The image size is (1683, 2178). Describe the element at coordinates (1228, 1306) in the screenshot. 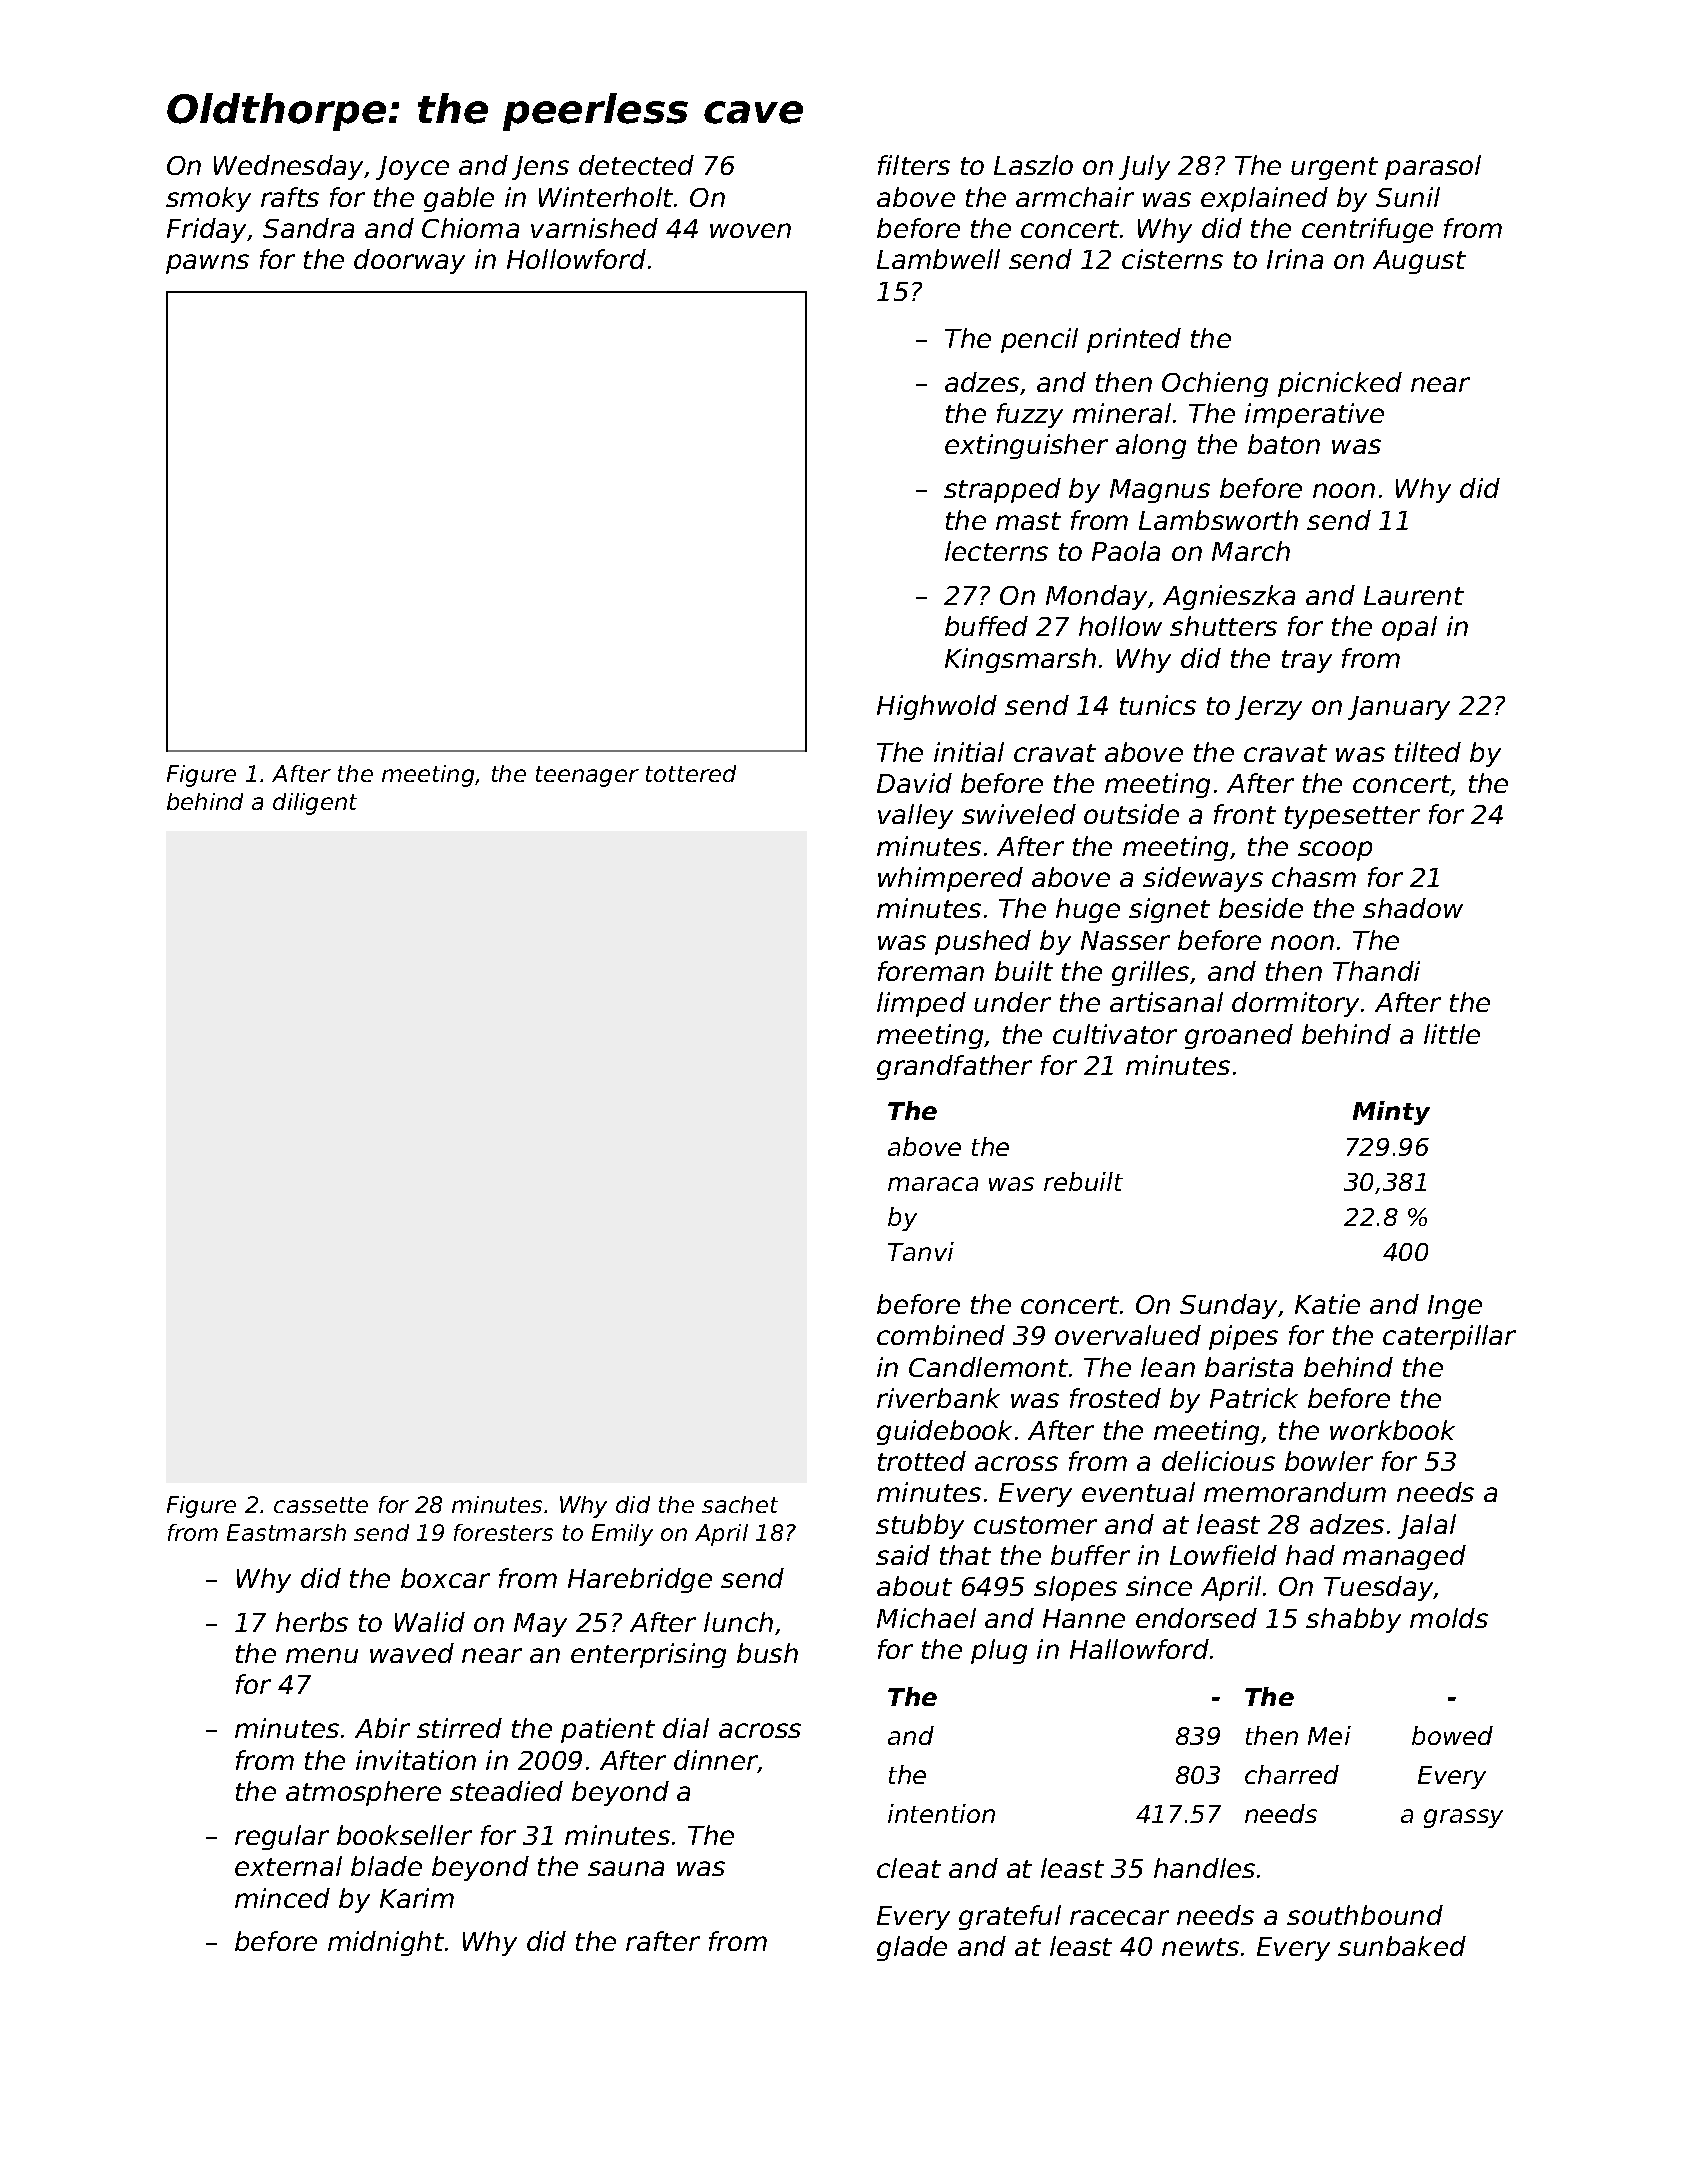

I see `Sunday` at that location.
